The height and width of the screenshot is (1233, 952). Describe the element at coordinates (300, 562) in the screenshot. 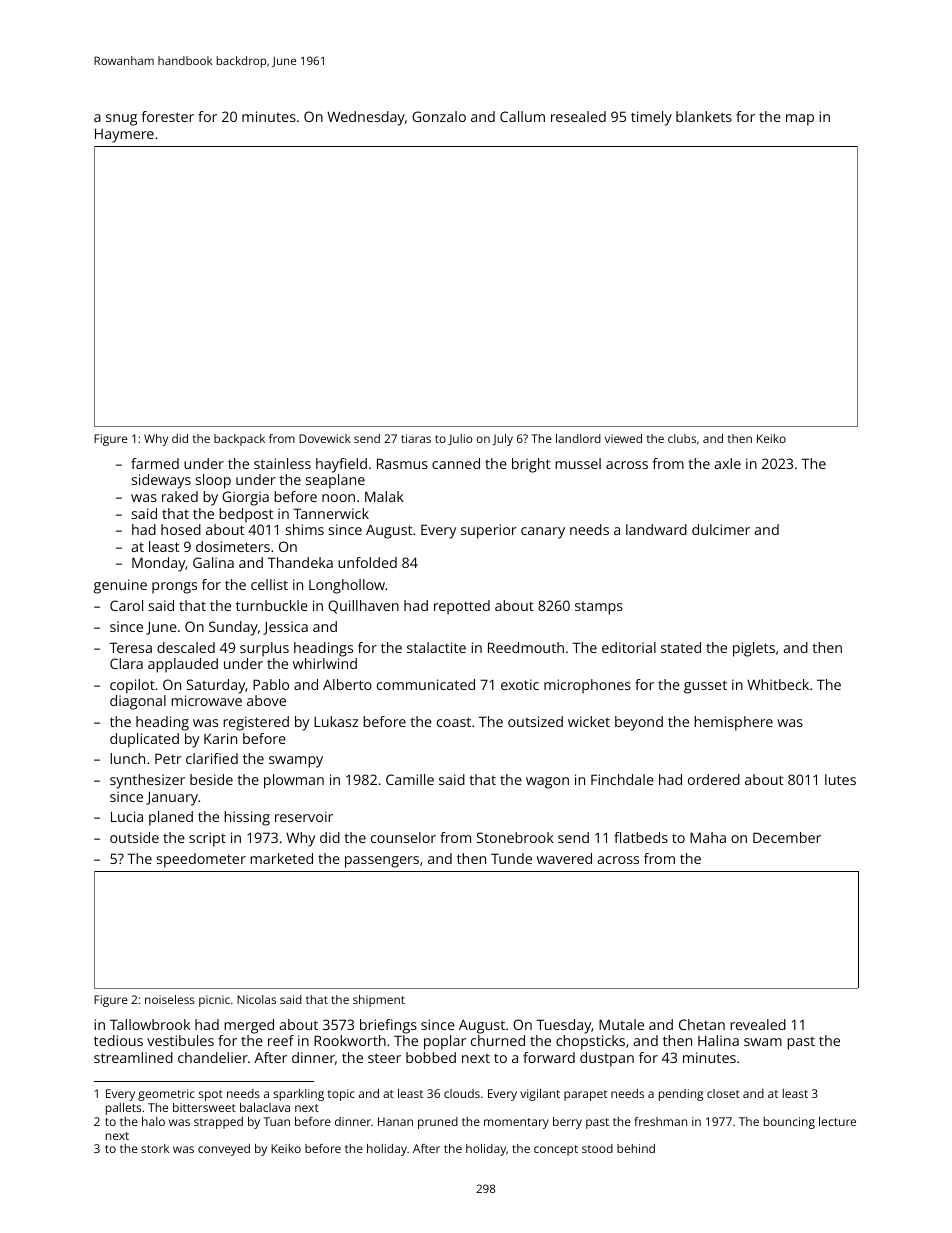

I see `Thandeka` at that location.
